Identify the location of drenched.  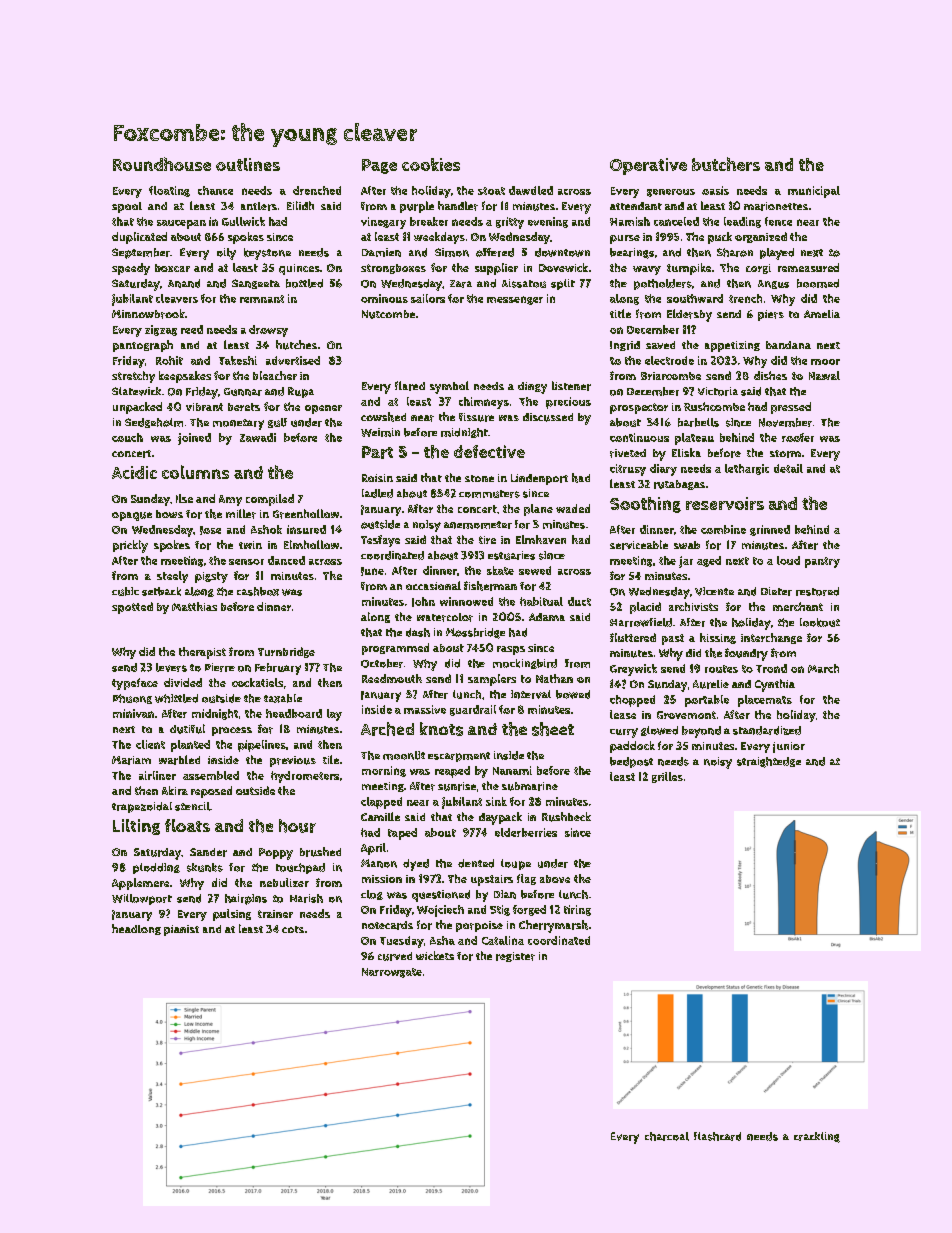
(317, 190).
